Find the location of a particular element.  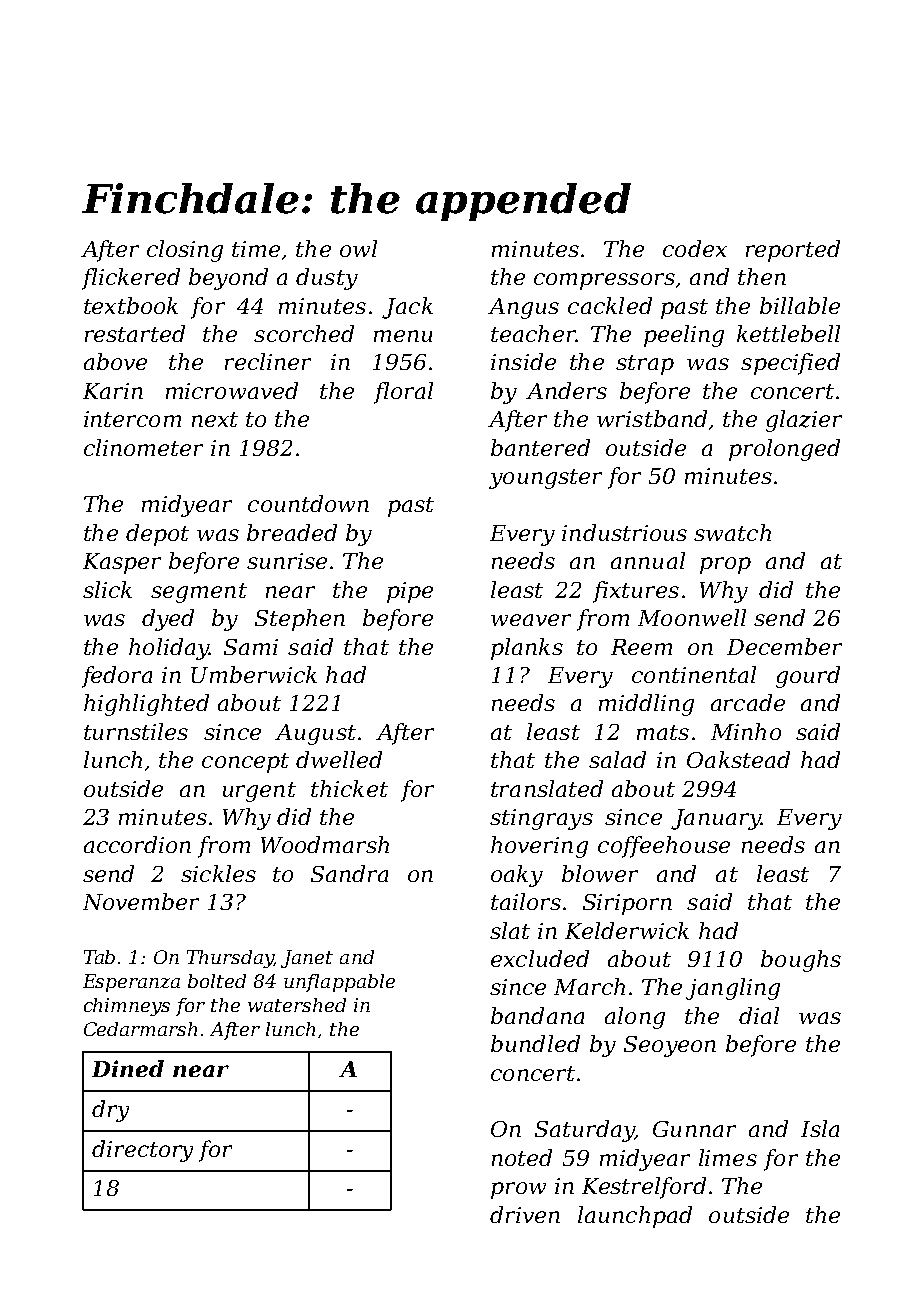

beyond is located at coordinates (228, 279).
